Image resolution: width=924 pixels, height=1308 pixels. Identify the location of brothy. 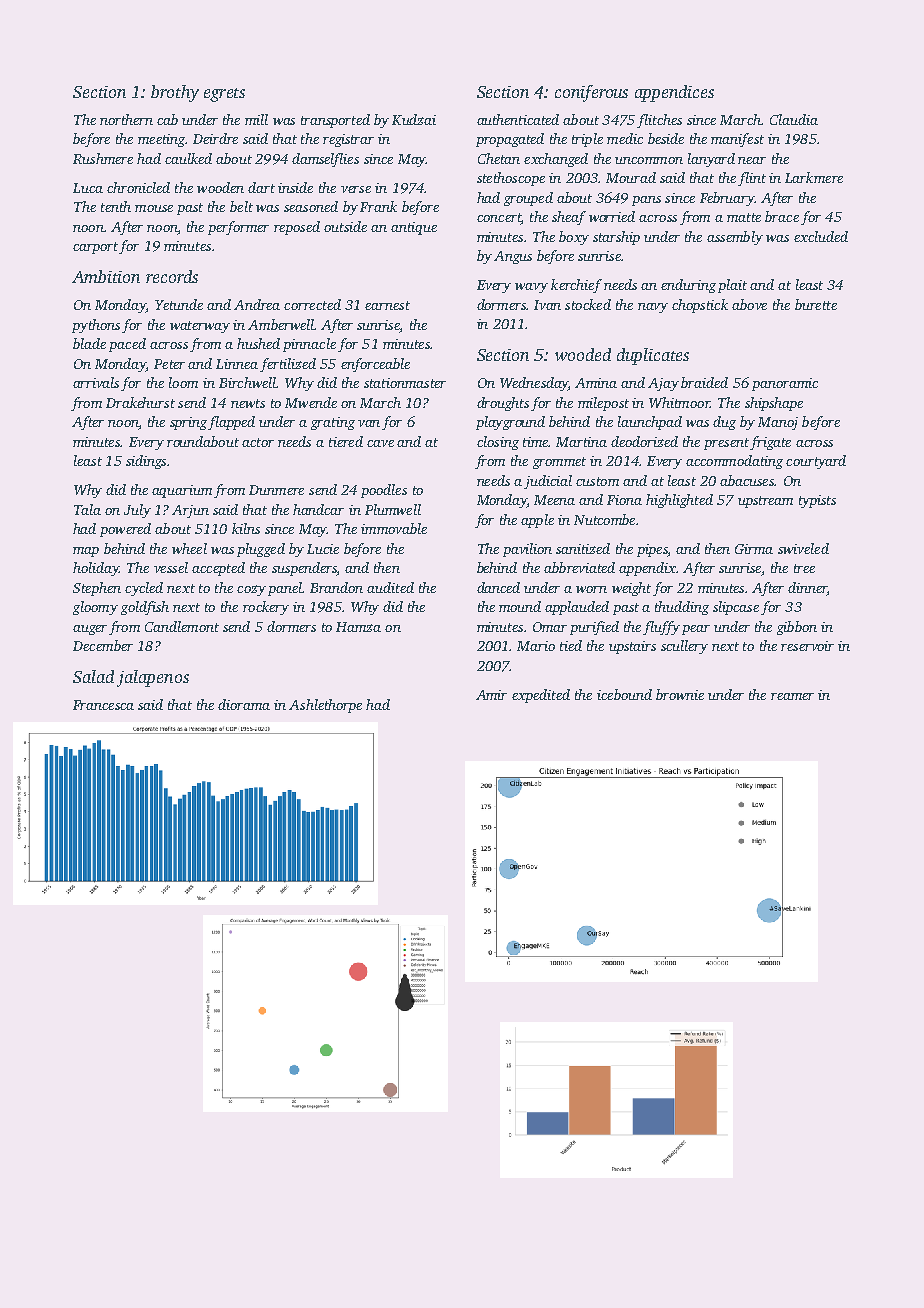
(175, 93).
